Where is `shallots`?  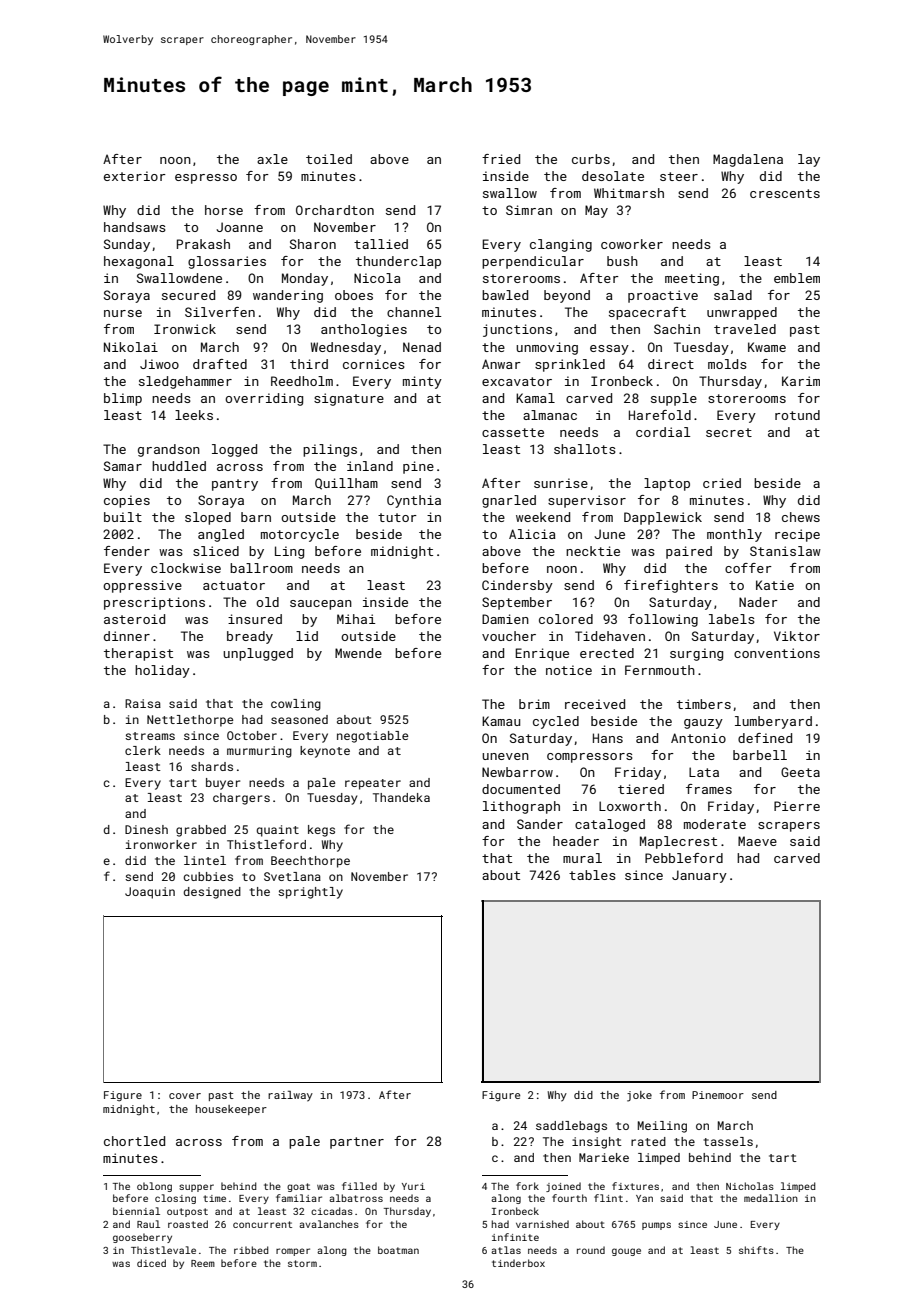 shallots is located at coordinates (585, 449).
